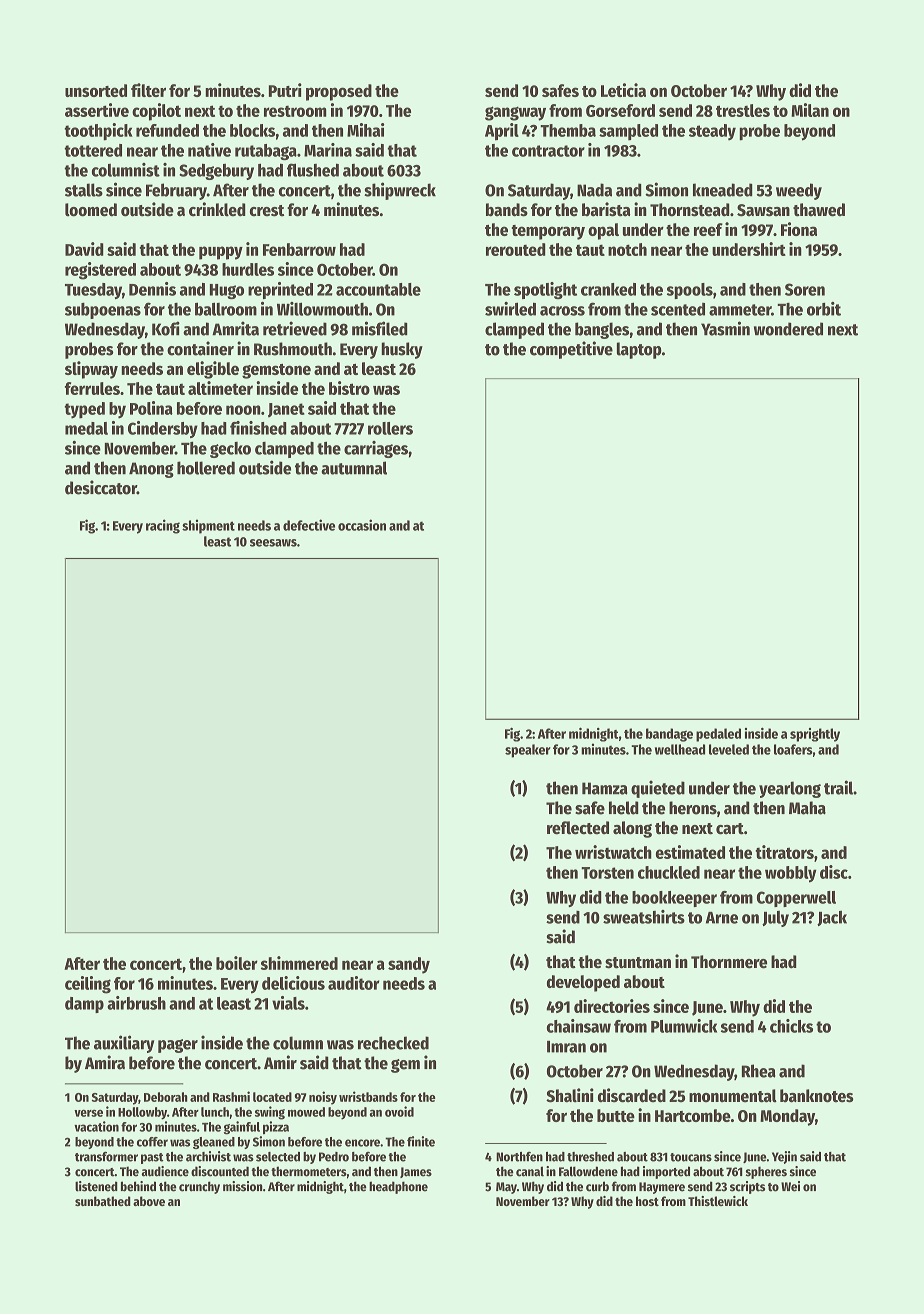  What do you see at coordinates (416, 1172) in the screenshot?
I see `James` at bounding box center [416, 1172].
